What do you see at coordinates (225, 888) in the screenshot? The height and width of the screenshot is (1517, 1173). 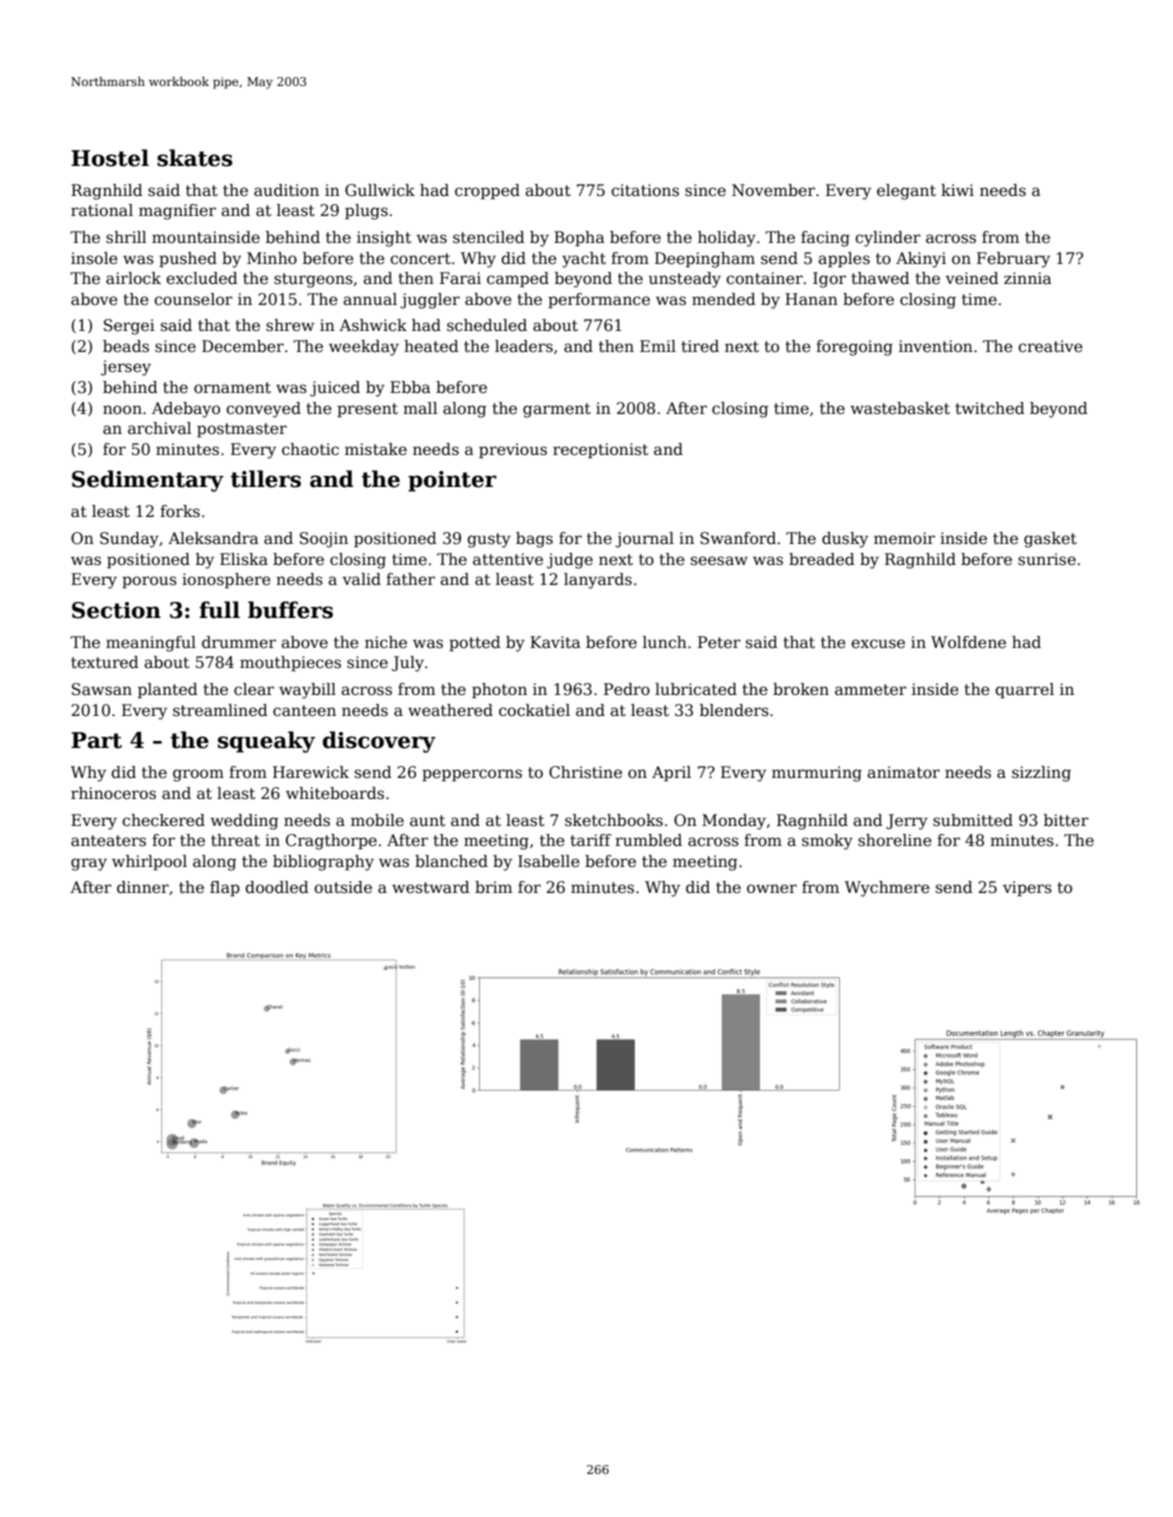 I see `flap` at bounding box center [225, 888].
